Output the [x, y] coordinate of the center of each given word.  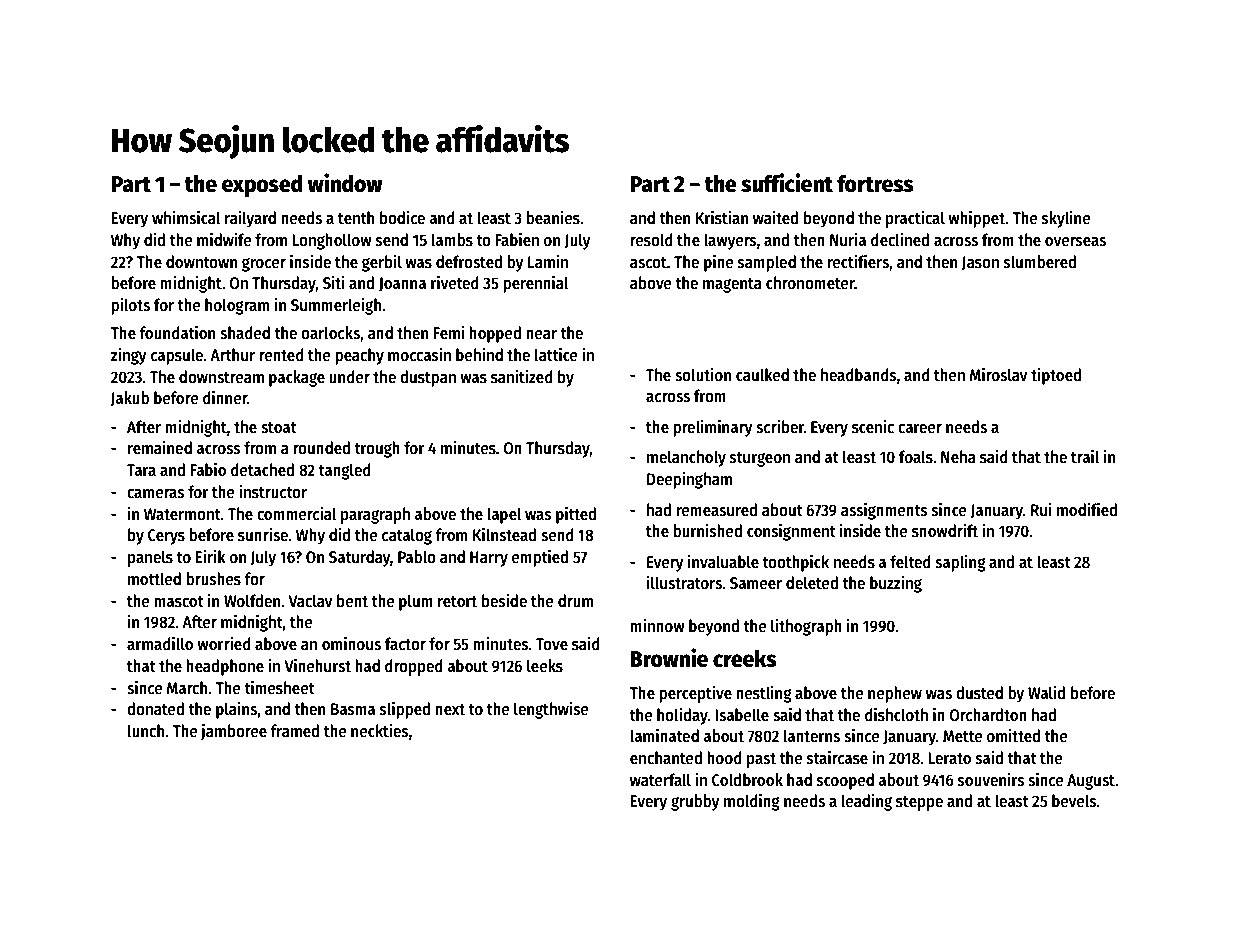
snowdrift [945, 531]
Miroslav [999, 374]
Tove [552, 644]
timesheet [279, 687]
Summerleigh [336, 306]
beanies [553, 218]
